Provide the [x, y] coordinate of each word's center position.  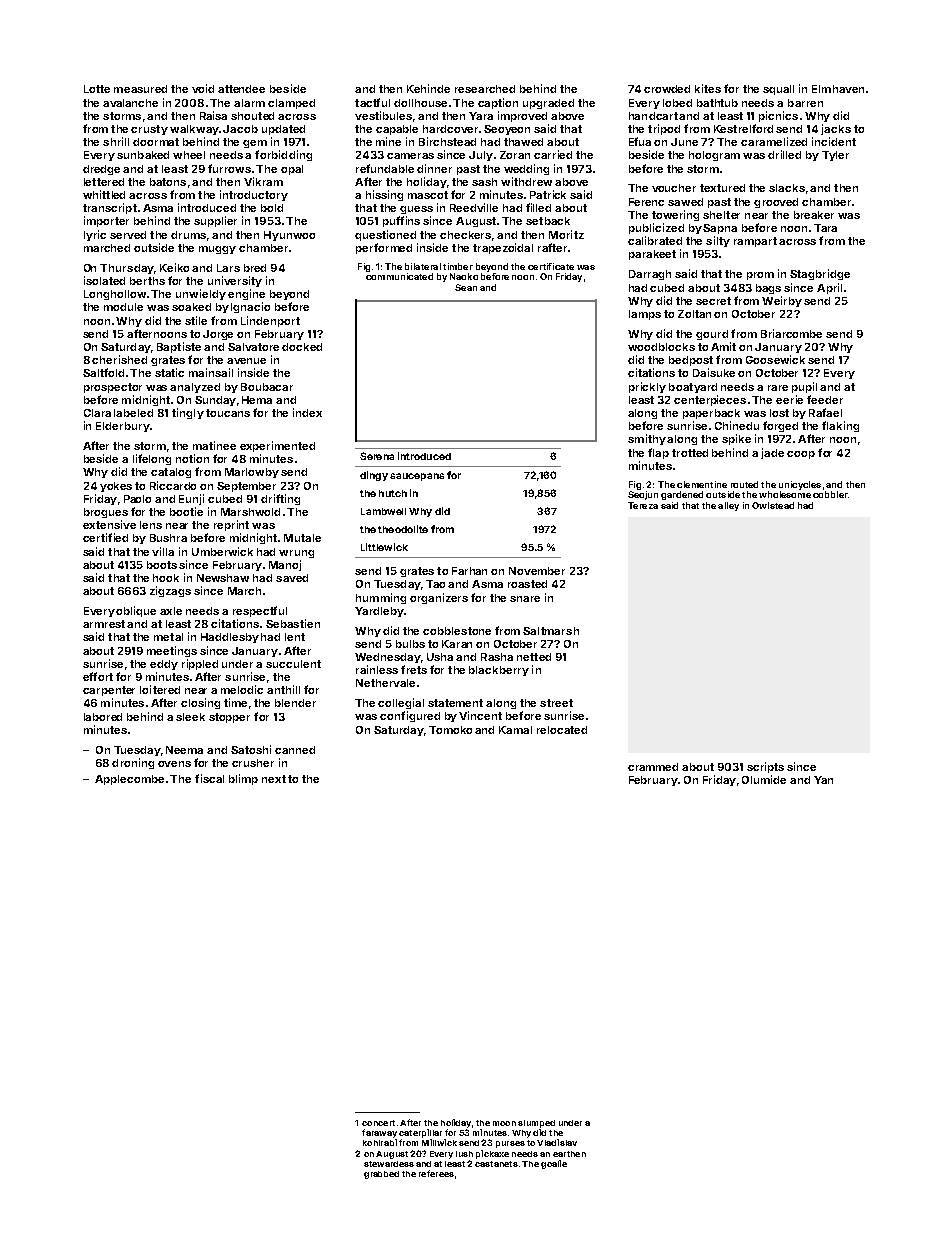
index [307, 412]
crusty [149, 130]
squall [778, 90]
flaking [840, 426]
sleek [190, 717]
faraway [379, 1133]
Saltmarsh [551, 631]
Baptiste [179, 347]
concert [378, 1123]
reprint [231, 525]
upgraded [548, 104]
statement [455, 703]
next [274, 779]
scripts [765, 767]
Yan [823, 780]
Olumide [764, 779]
